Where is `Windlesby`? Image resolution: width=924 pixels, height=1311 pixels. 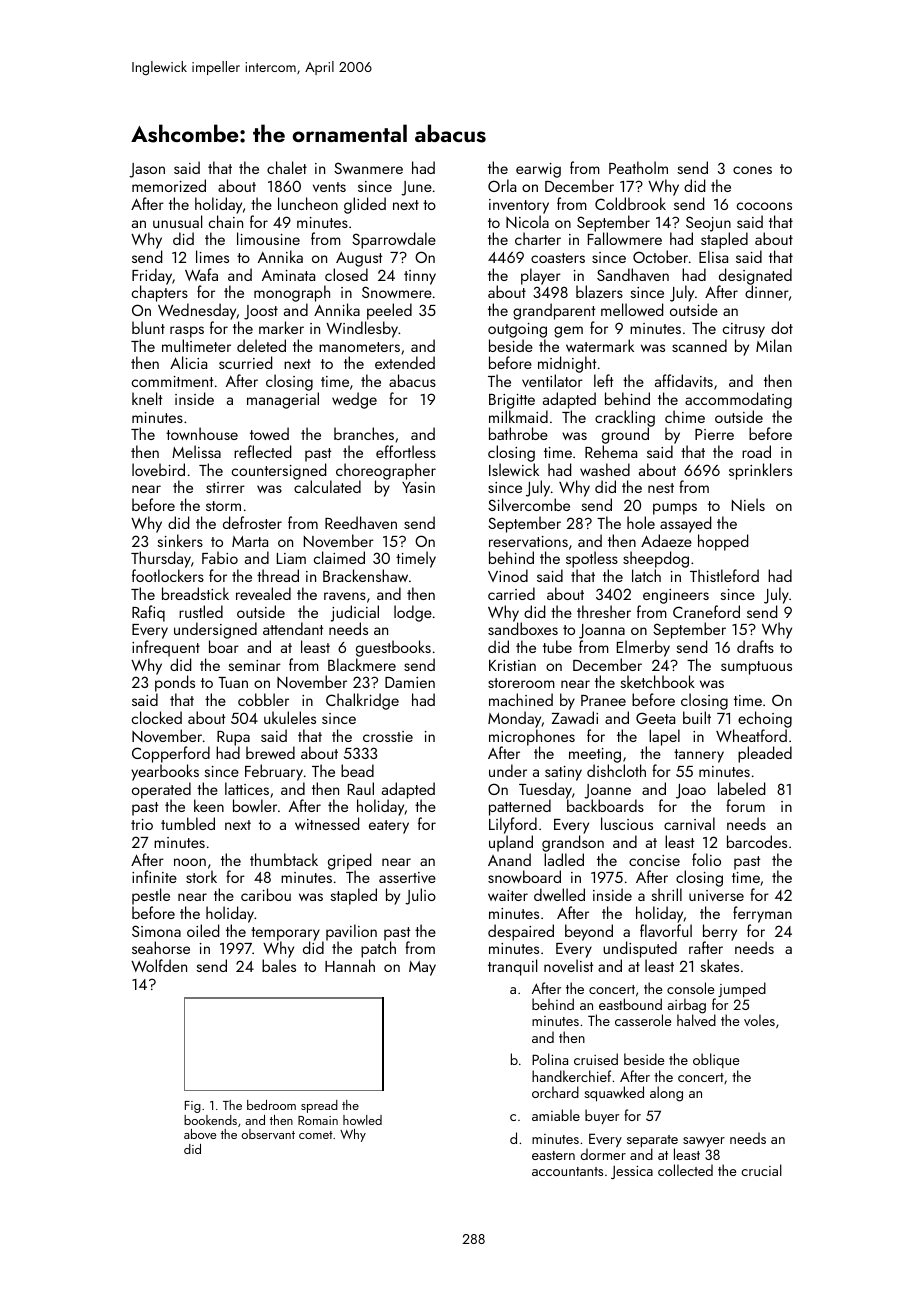
Windlesby is located at coordinates (362, 329).
